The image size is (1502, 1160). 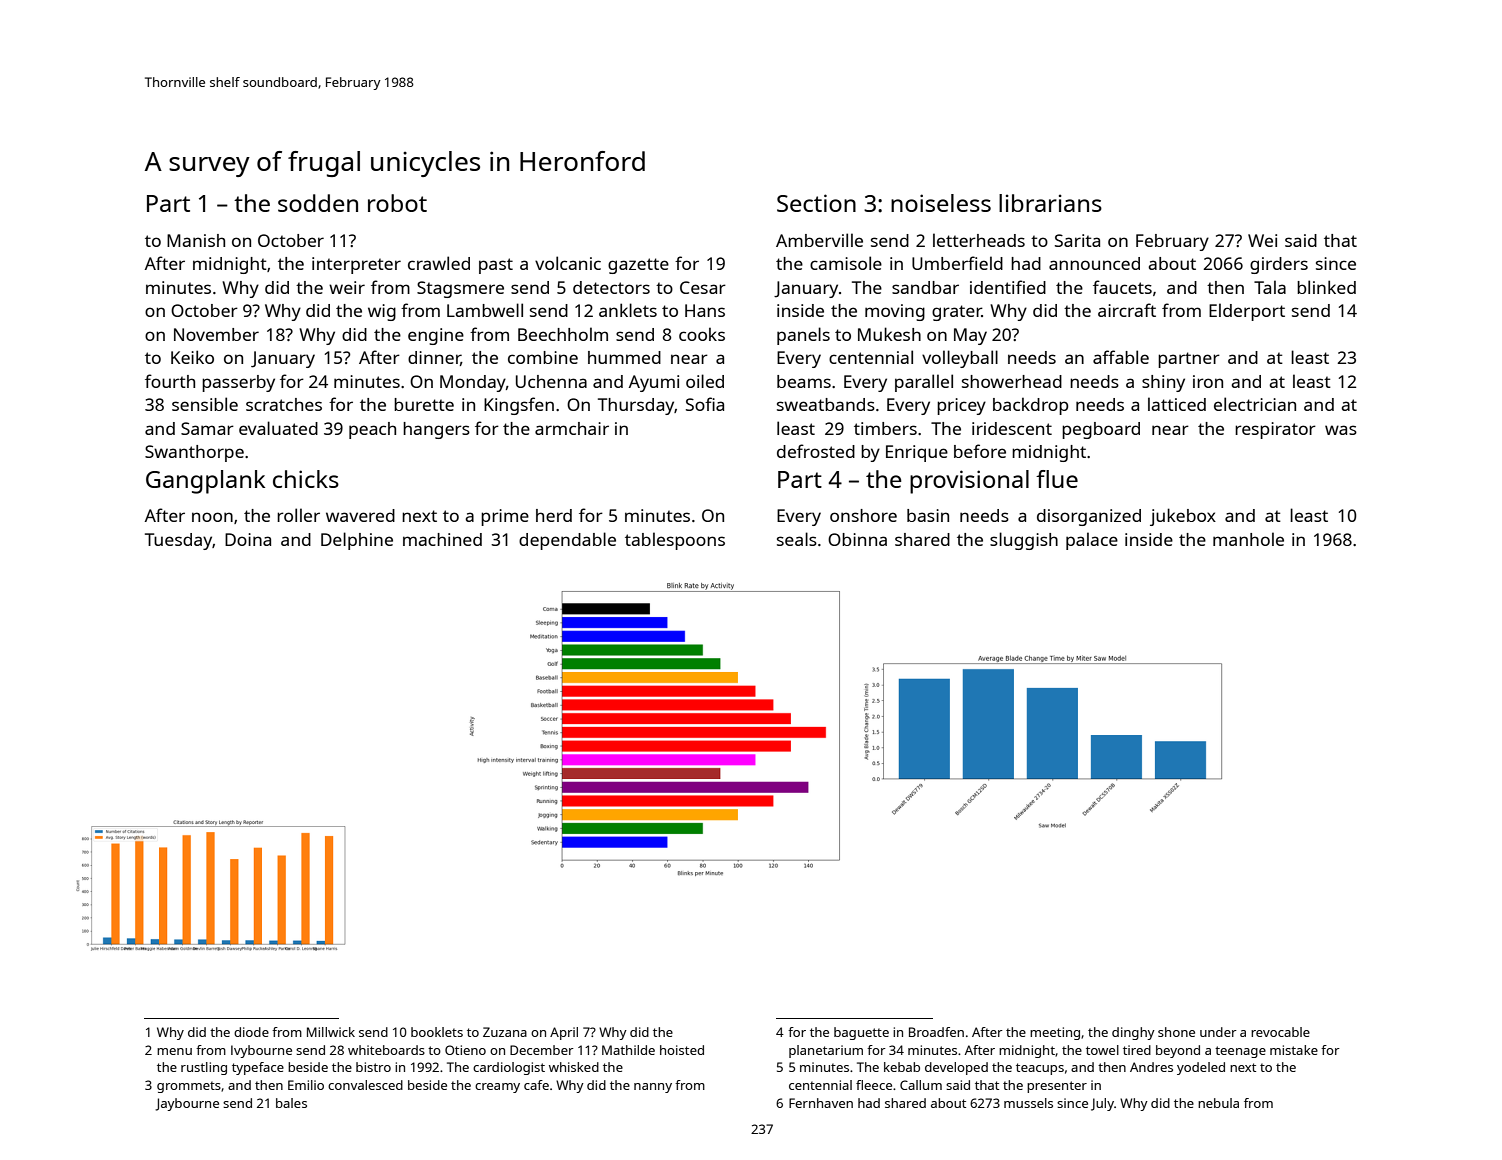 What do you see at coordinates (397, 203) in the image?
I see `robot` at bounding box center [397, 203].
